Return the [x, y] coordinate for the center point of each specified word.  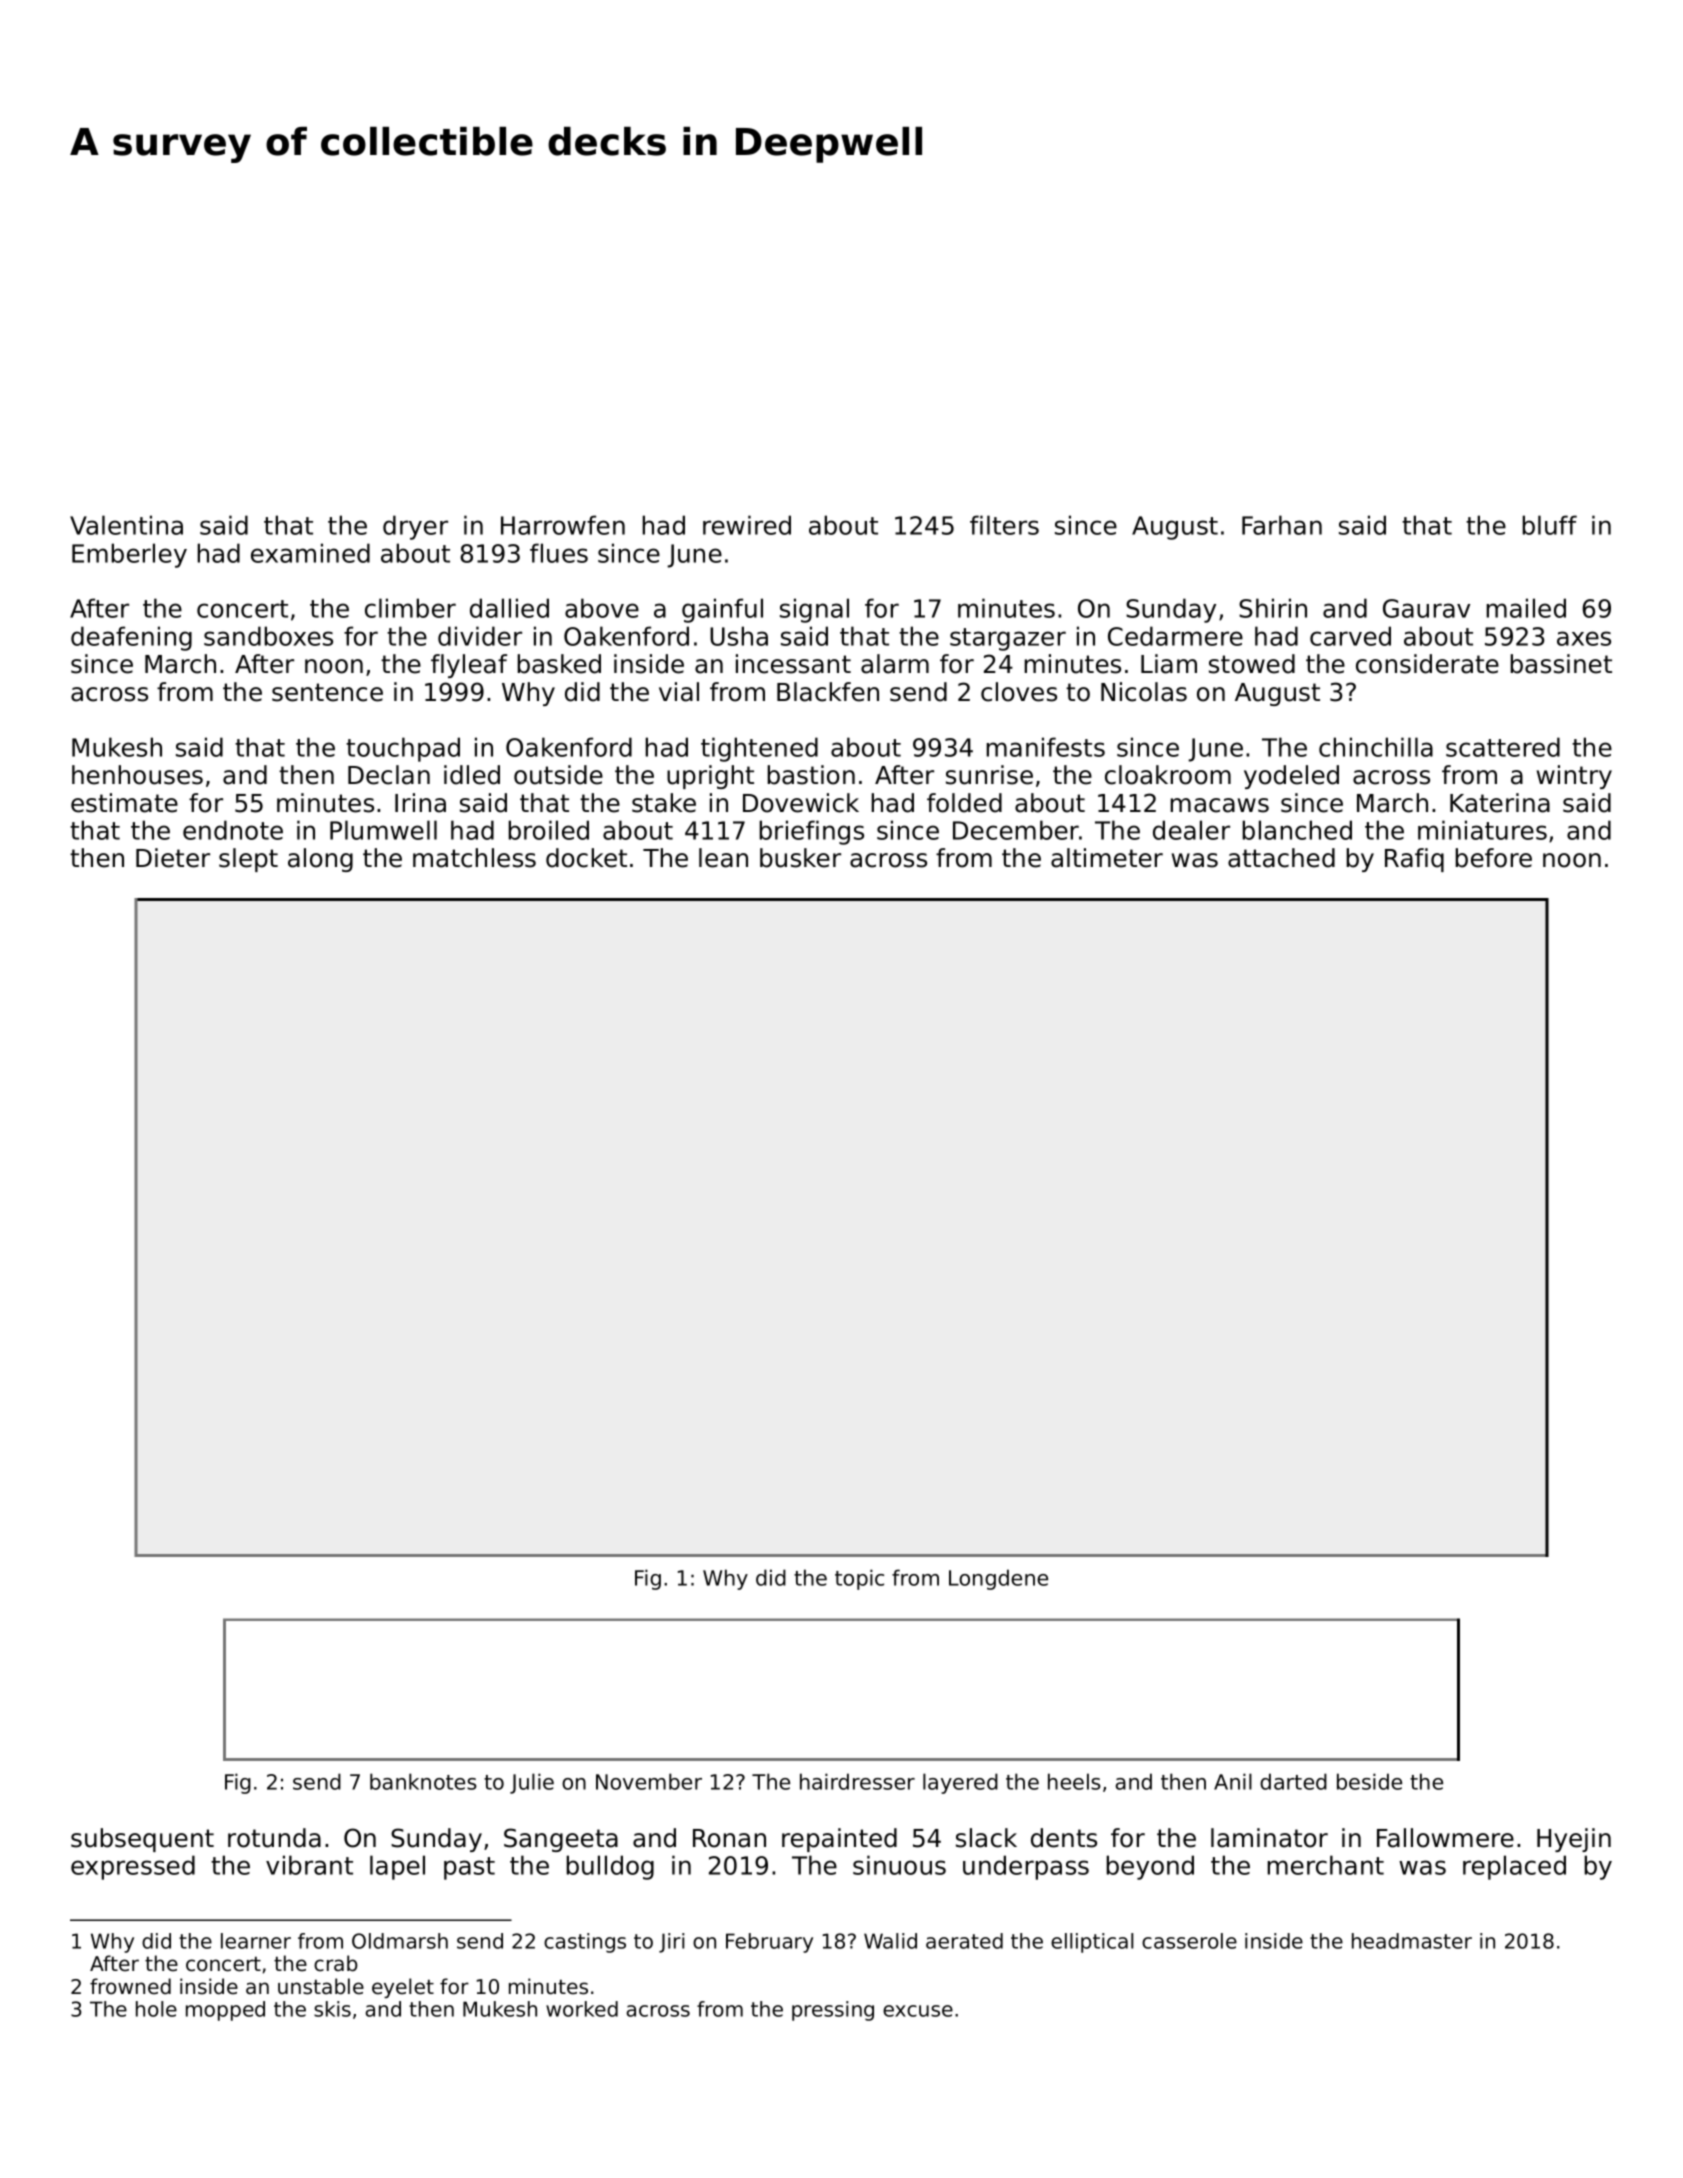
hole [156, 2009]
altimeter [1107, 858]
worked [582, 2009]
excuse [918, 2011]
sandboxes [268, 636]
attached [1281, 858]
